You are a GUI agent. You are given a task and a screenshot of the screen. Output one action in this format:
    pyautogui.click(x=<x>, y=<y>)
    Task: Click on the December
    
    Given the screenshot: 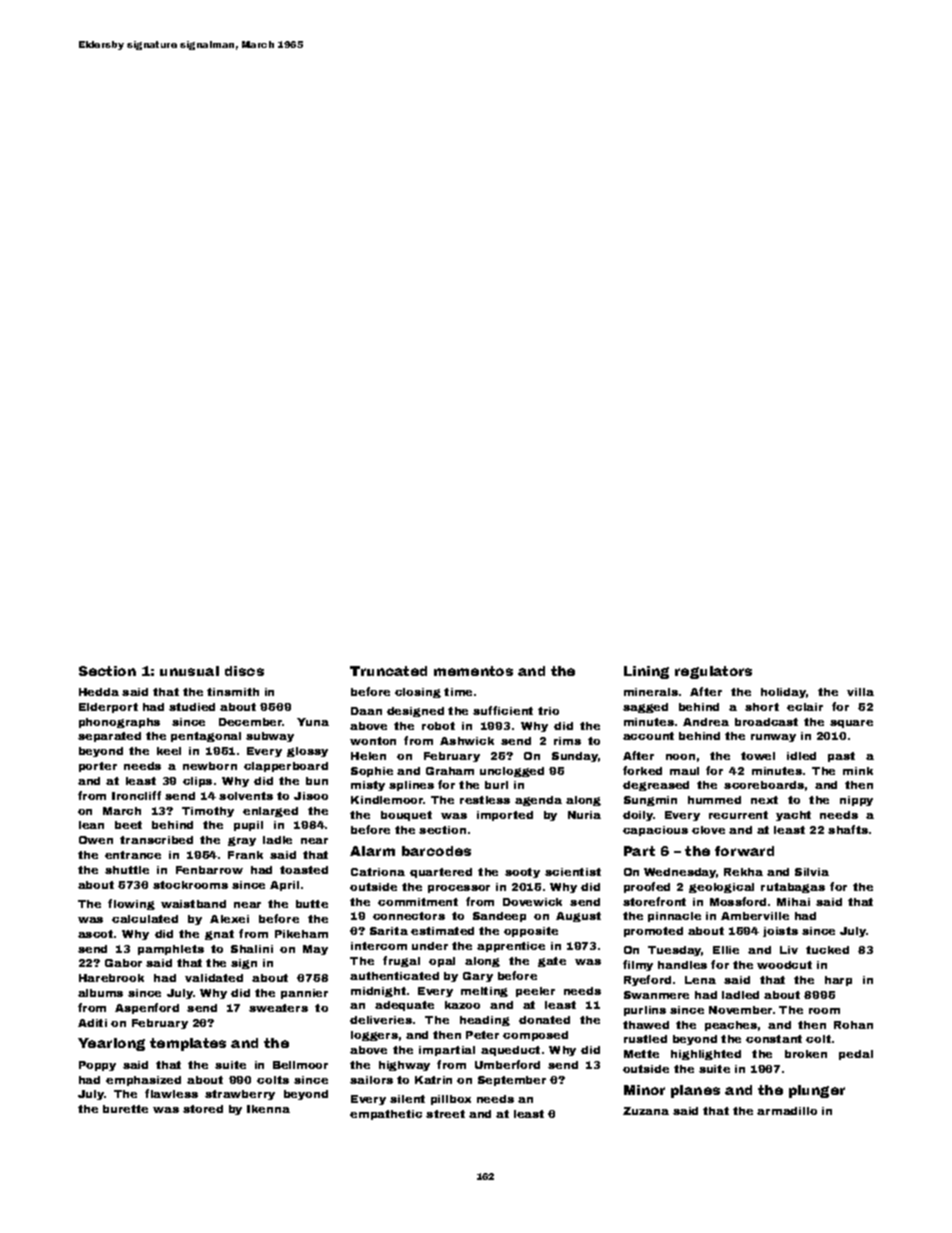 What is the action you would take?
    pyautogui.click(x=251, y=722)
